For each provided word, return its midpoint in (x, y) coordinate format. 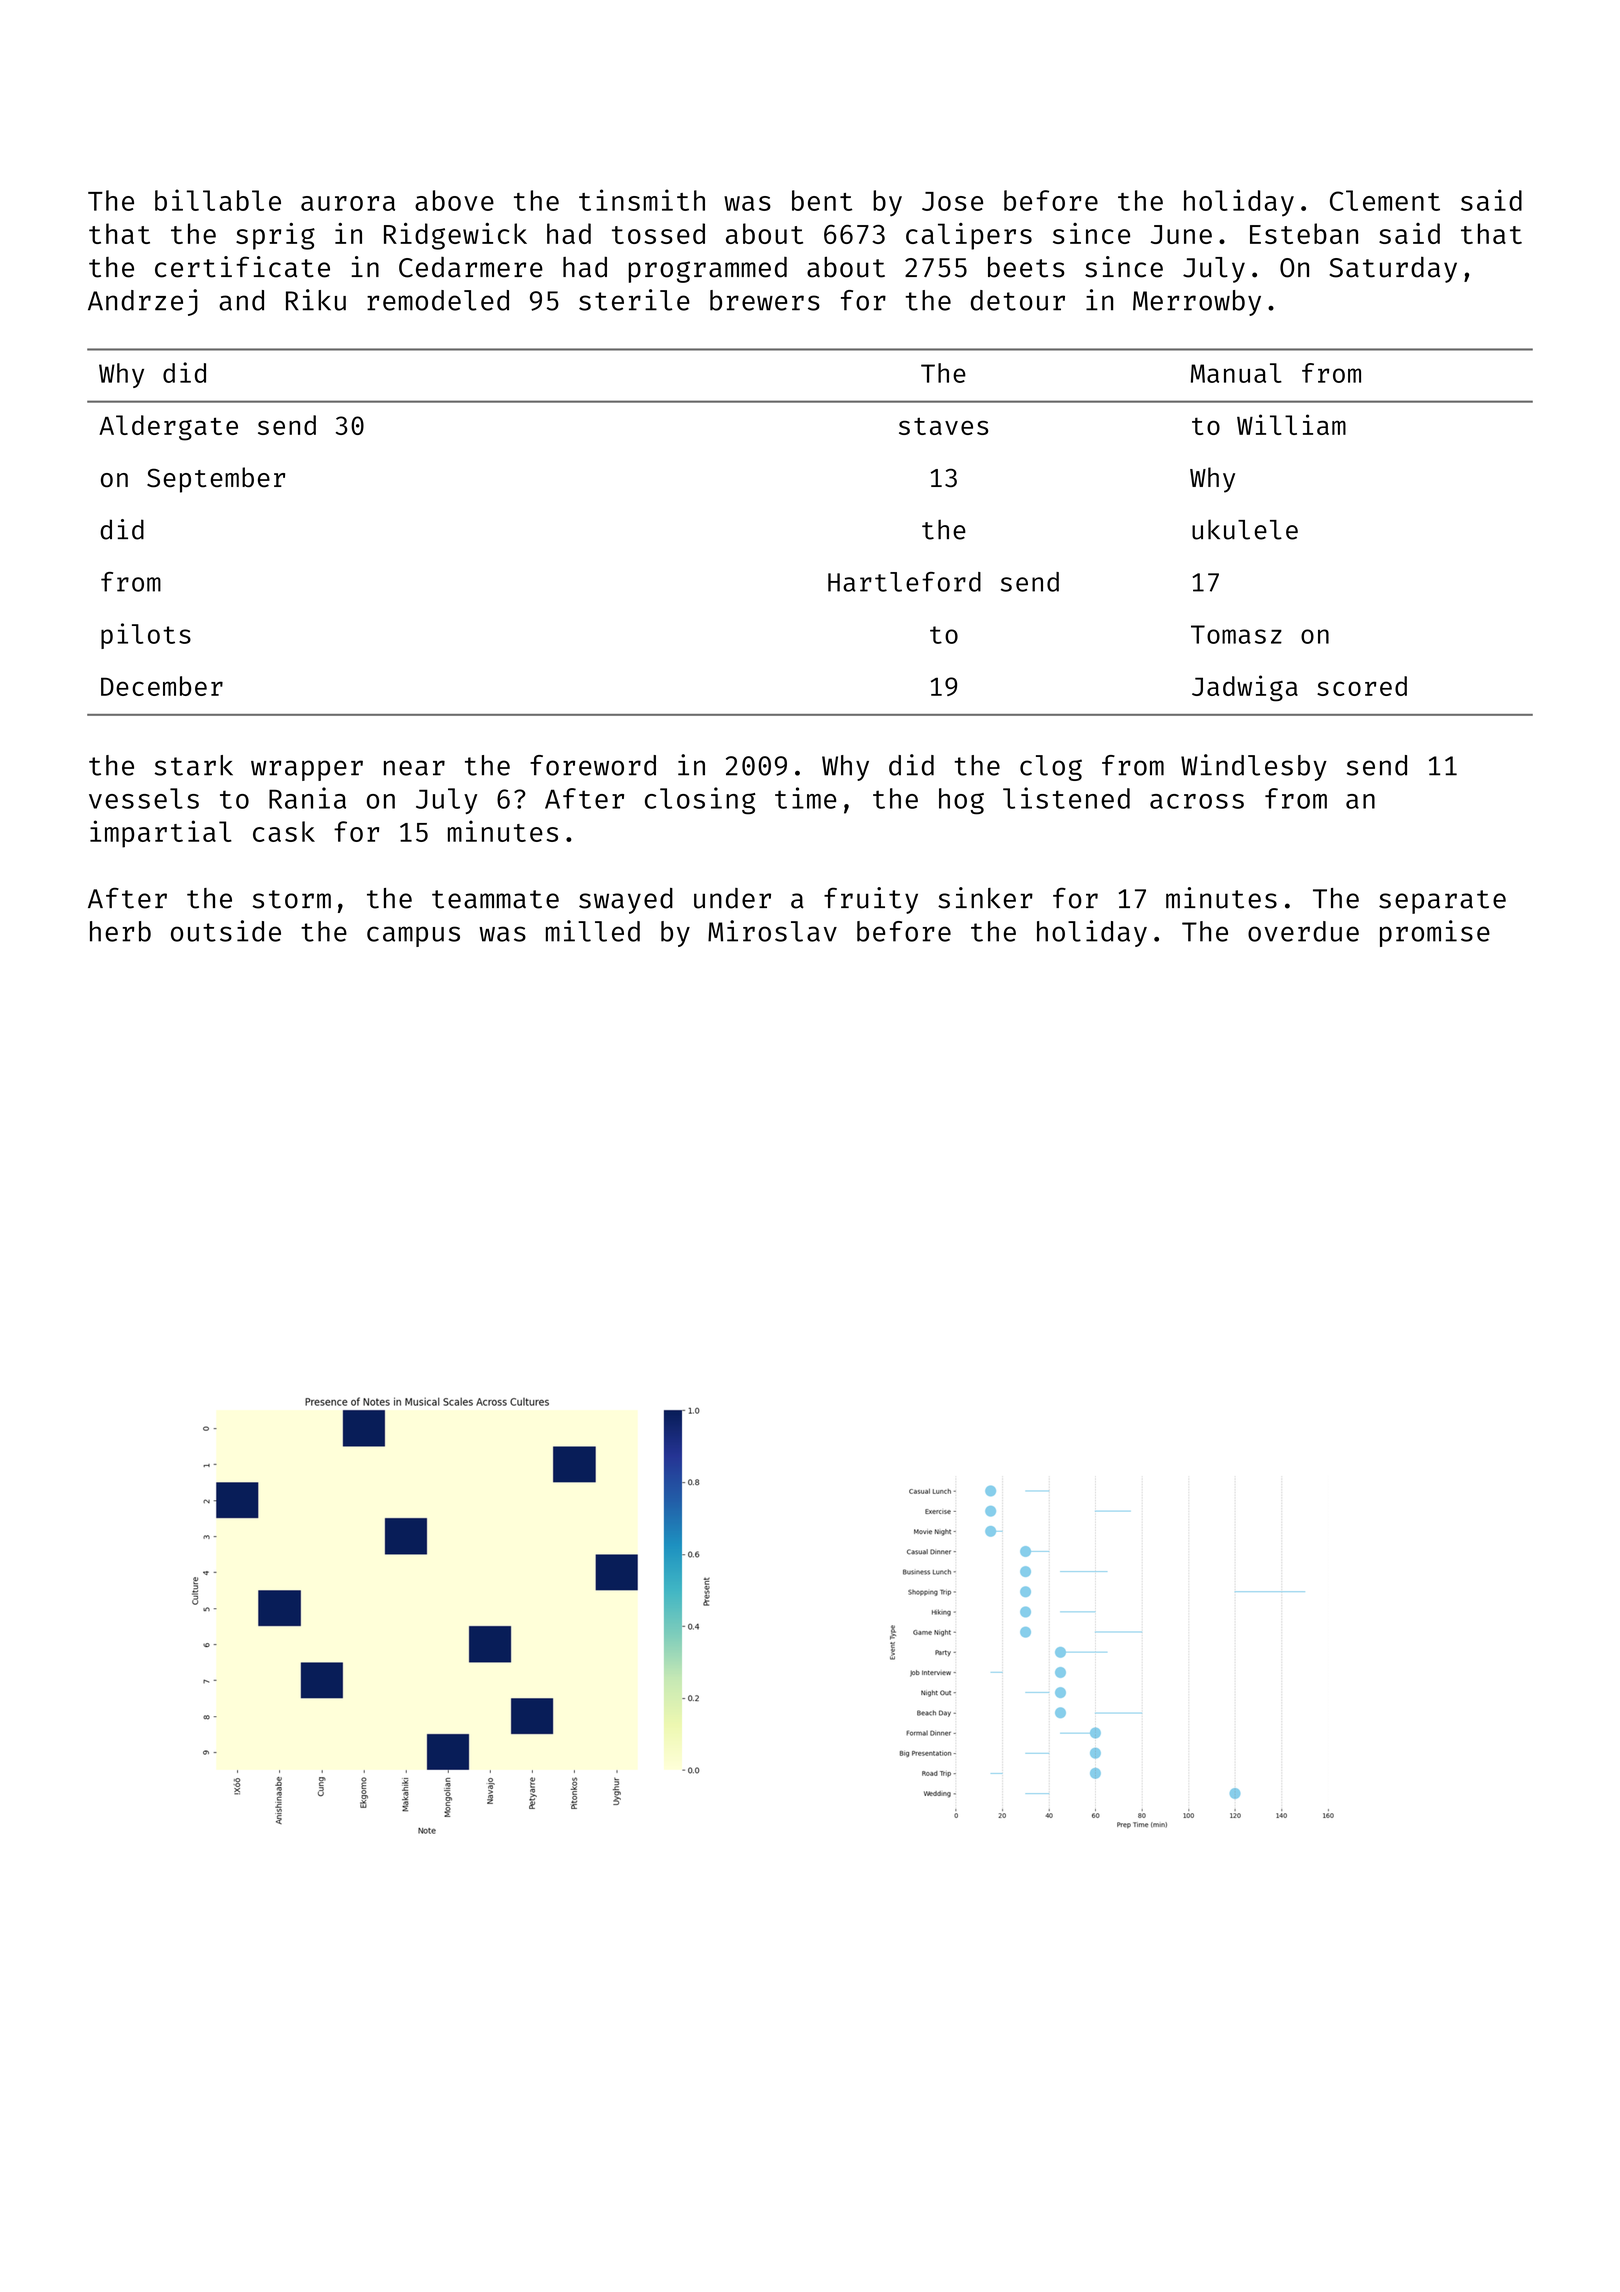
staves (943, 426)
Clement (1385, 200)
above (454, 200)
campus (413, 936)
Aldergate (168, 428)
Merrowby (1197, 303)
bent (822, 200)
